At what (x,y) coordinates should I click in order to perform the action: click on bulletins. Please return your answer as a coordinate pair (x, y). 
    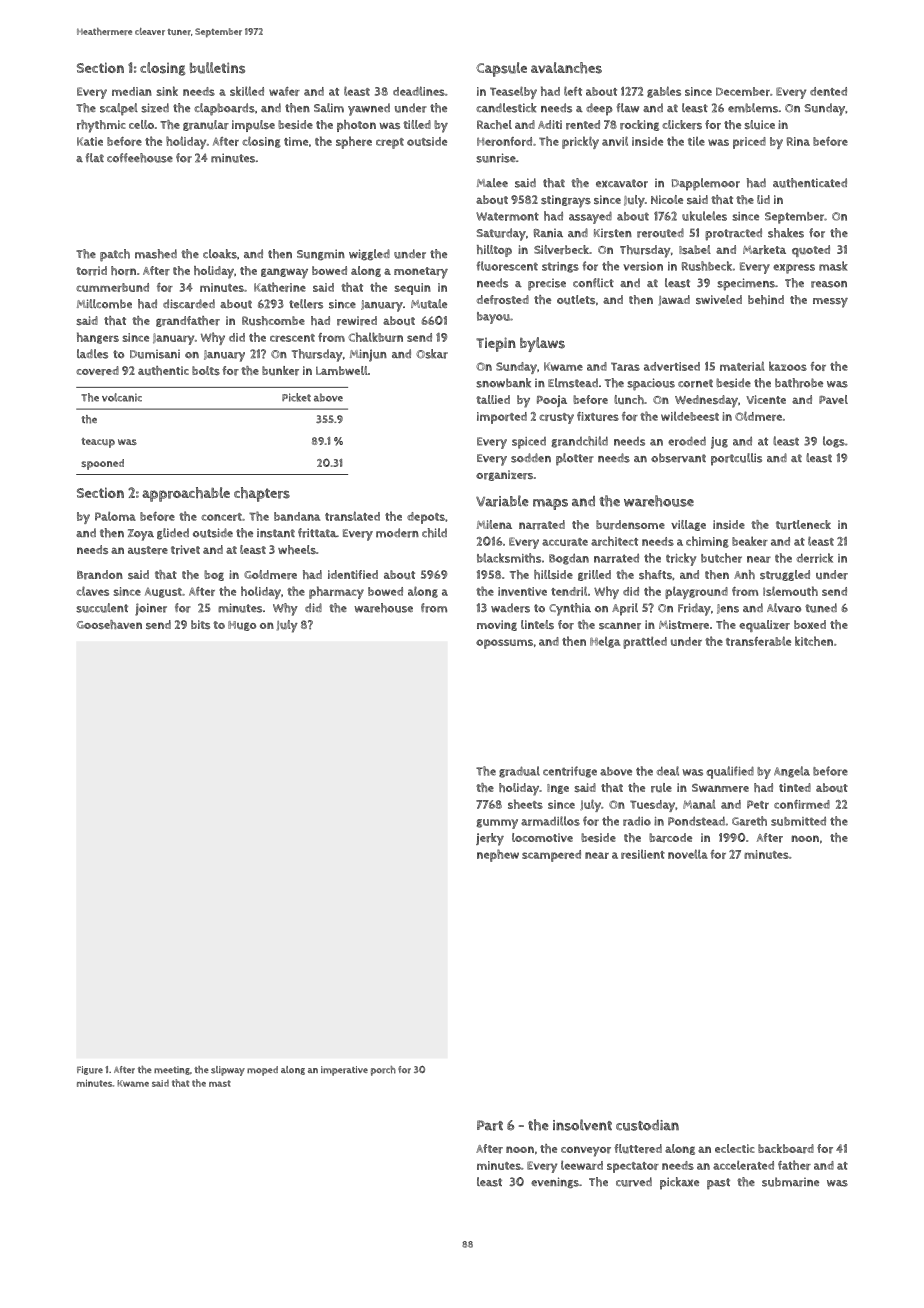
    Looking at the image, I should click on (217, 68).
